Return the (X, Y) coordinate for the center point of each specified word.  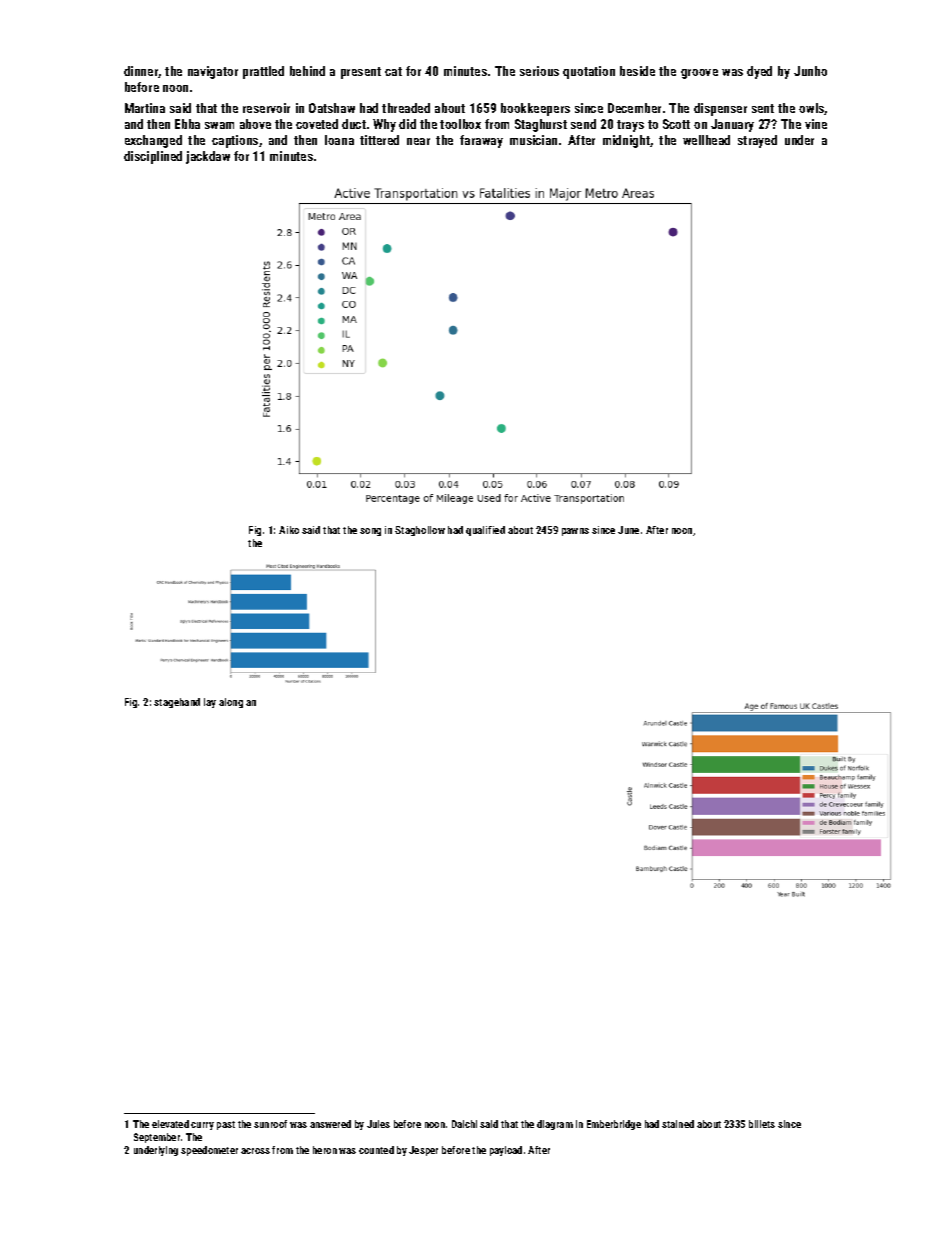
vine (816, 124)
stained (678, 1124)
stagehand (177, 703)
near (418, 141)
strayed (757, 141)
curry (202, 1126)
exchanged (153, 141)
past (226, 1125)
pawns (575, 532)
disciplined (153, 157)
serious (539, 71)
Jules (378, 1124)
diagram (555, 1125)
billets (762, 1124)
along (231, 703)
